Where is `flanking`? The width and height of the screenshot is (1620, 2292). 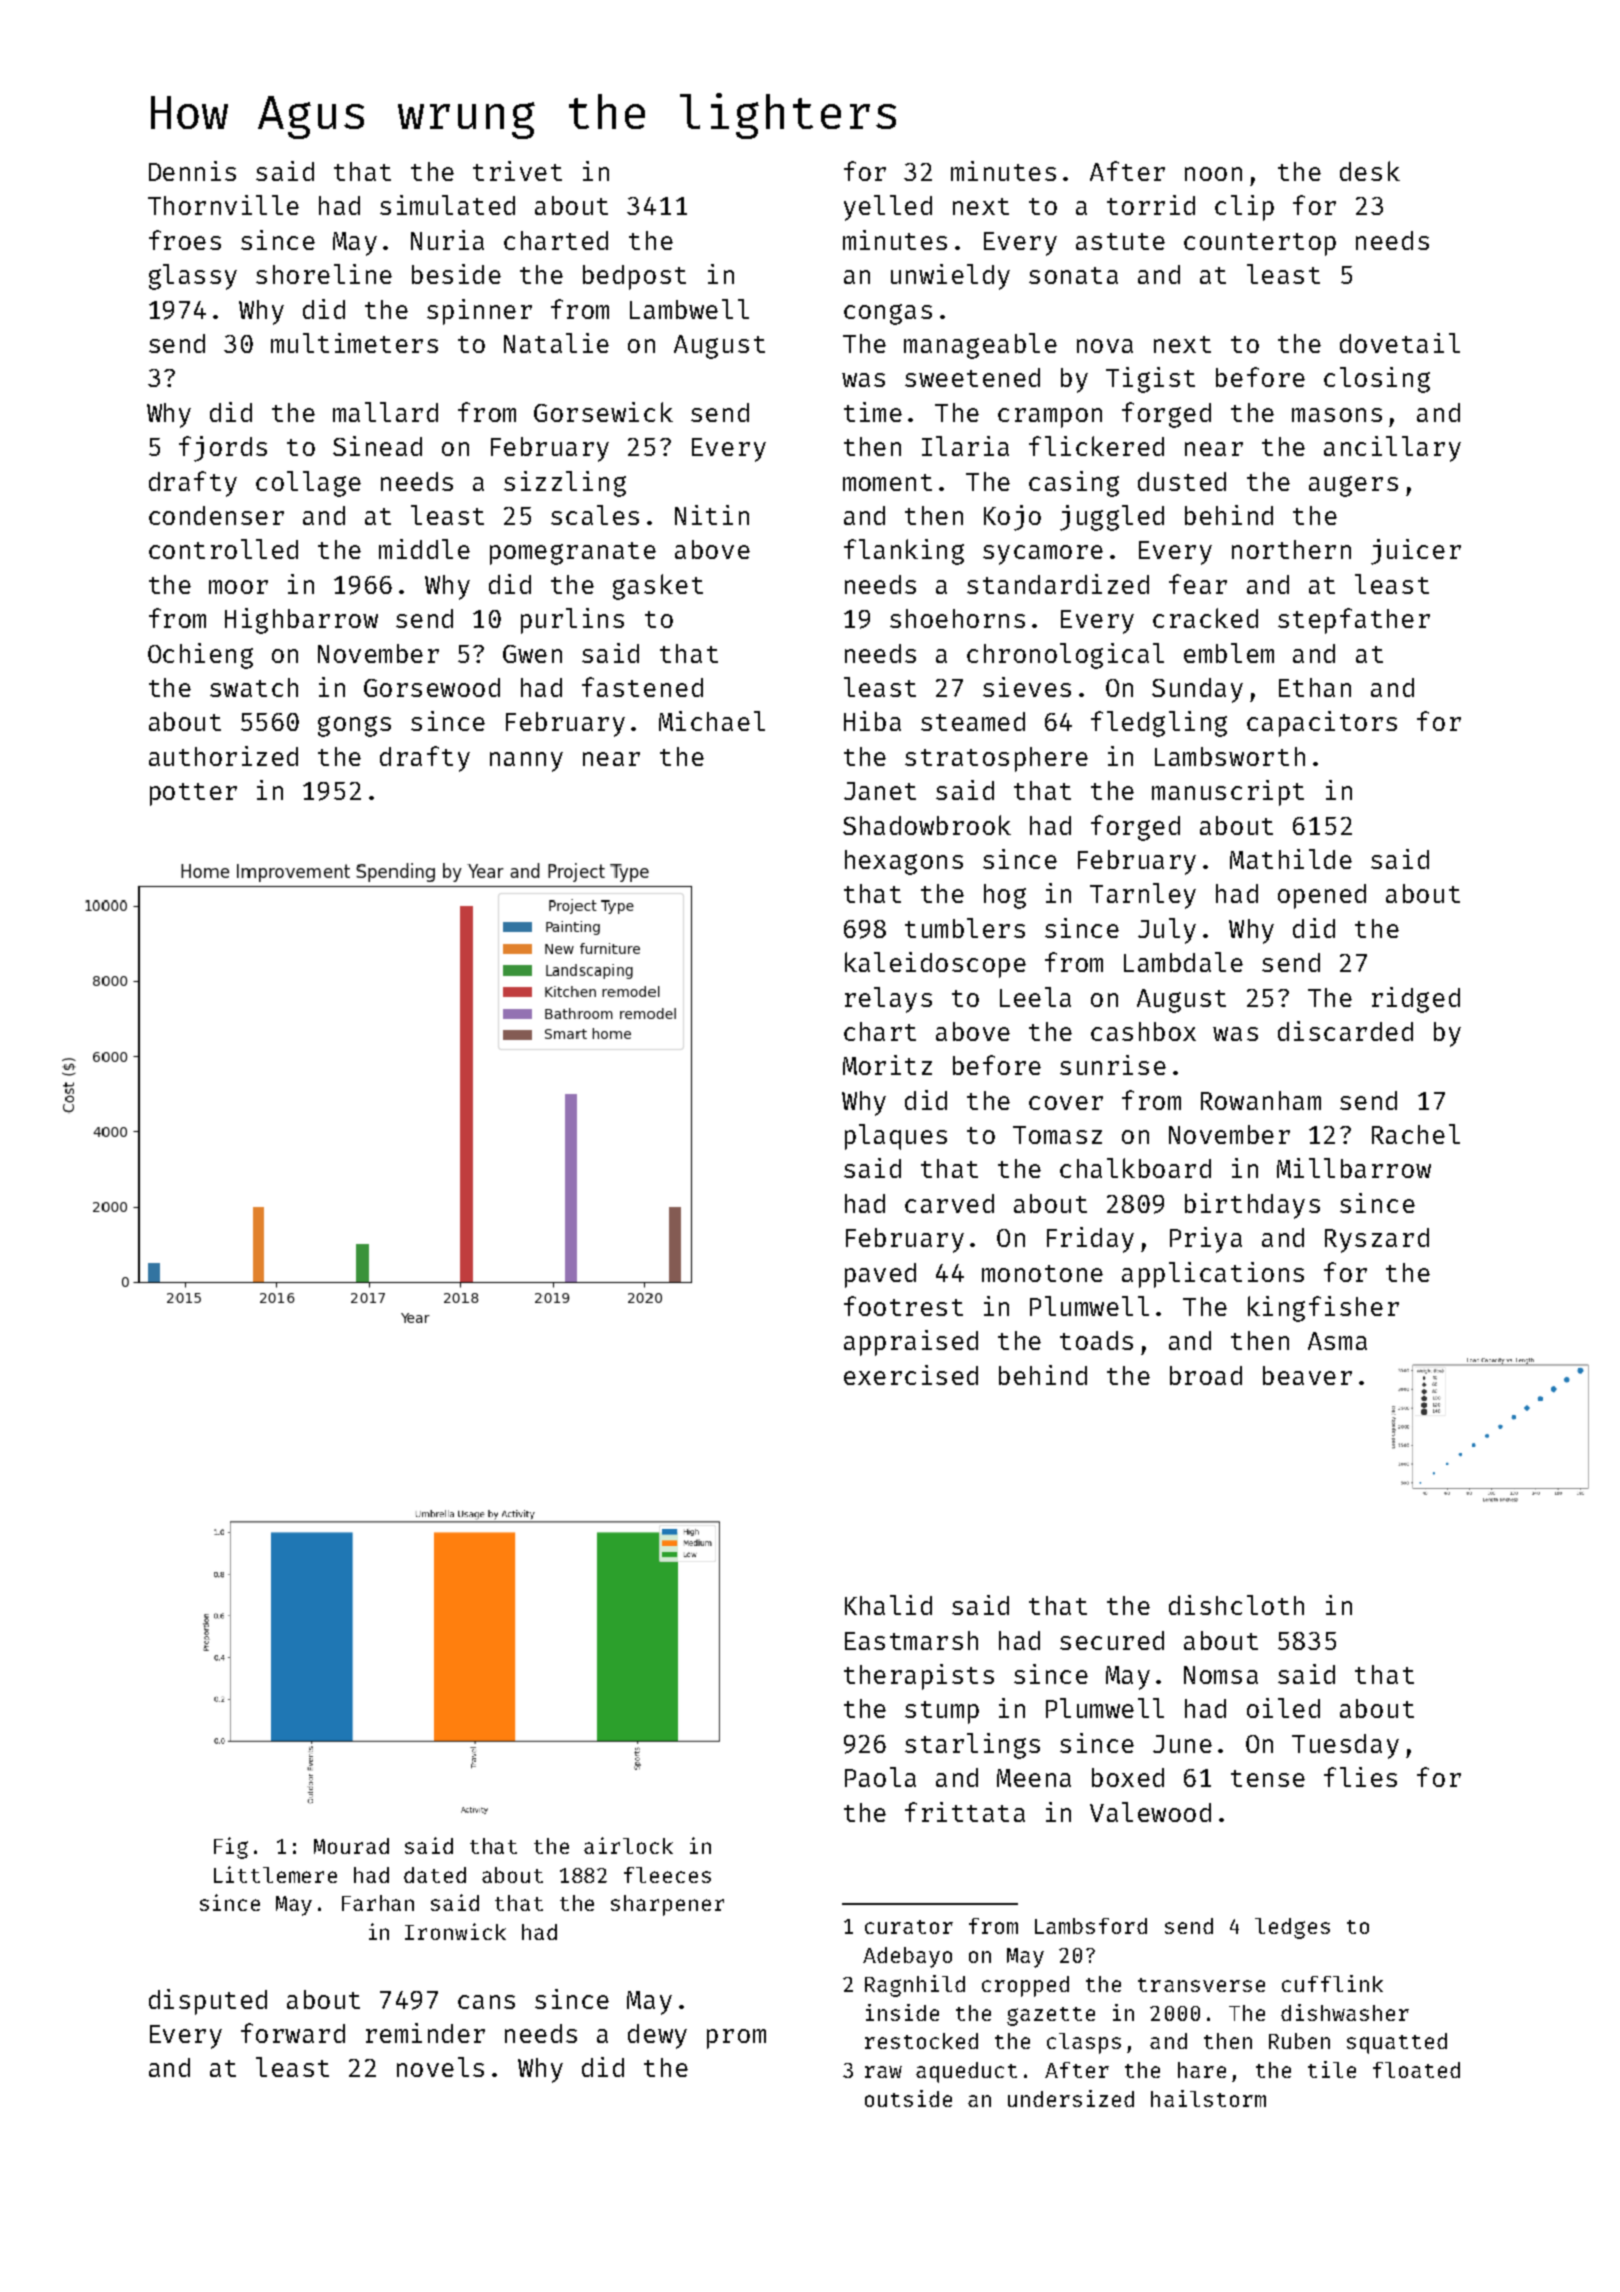
flanking is located at coordinates (904, 552).
